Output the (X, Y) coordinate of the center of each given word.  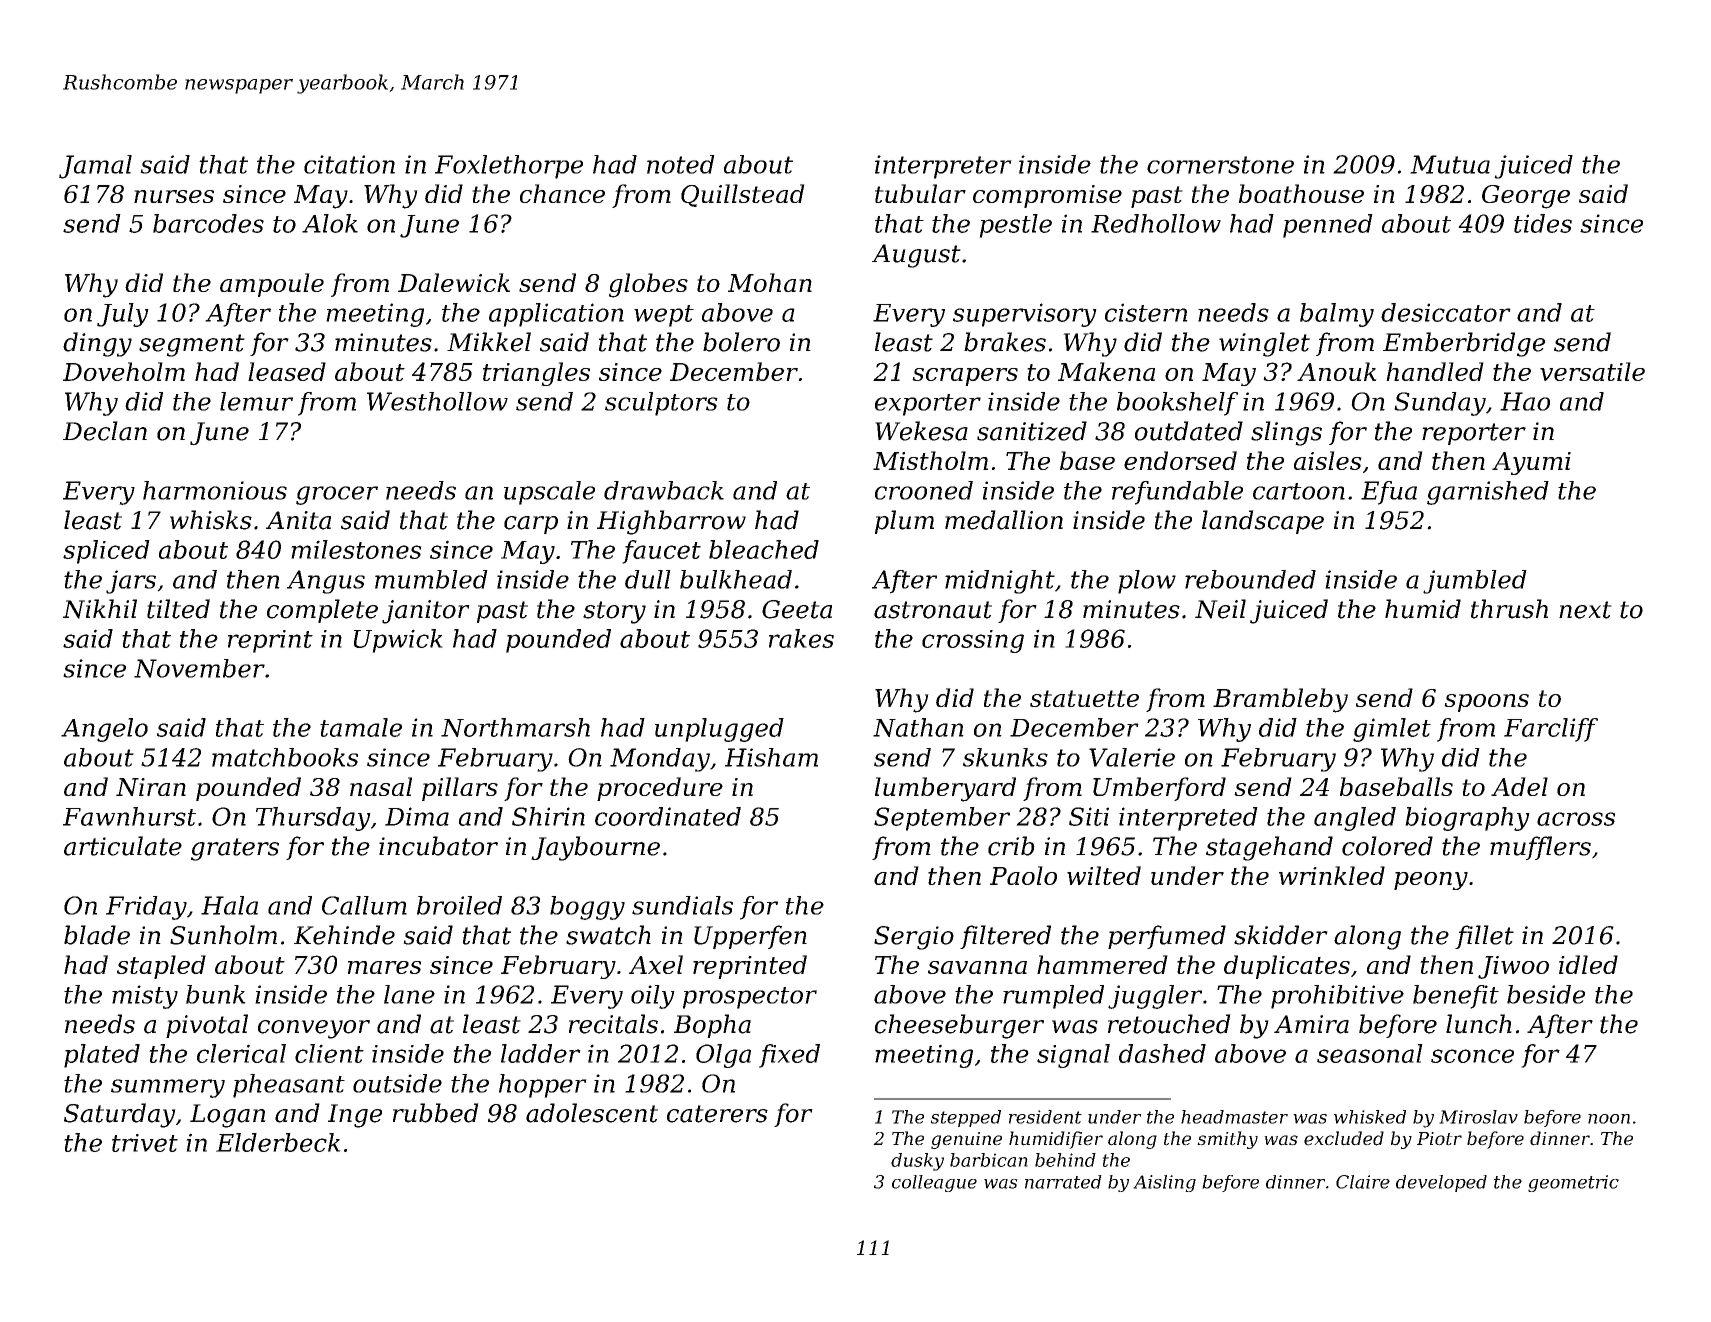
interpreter (943, 167)
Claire (1363, 1182)
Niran (151, 787)
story (614, 612)
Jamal (95, 167)
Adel (1519, 786)
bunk (216, 994)
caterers (717, 1114)
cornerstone (1220, 165)
